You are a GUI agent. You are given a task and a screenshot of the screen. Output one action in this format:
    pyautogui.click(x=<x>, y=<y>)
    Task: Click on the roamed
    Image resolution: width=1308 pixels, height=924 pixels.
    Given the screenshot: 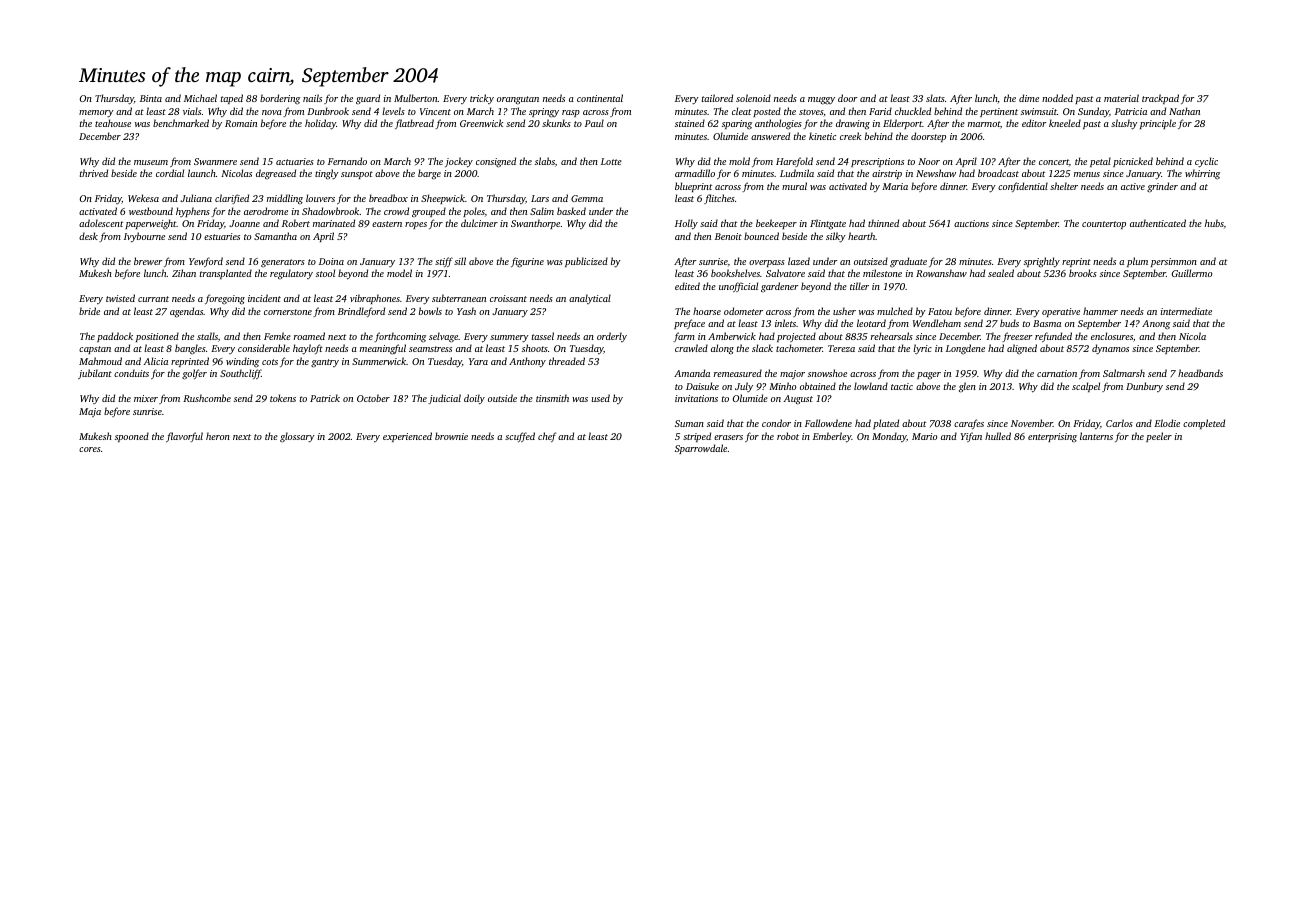 What is the action you would take?
    pyautogui.click(x=309, y=336)
